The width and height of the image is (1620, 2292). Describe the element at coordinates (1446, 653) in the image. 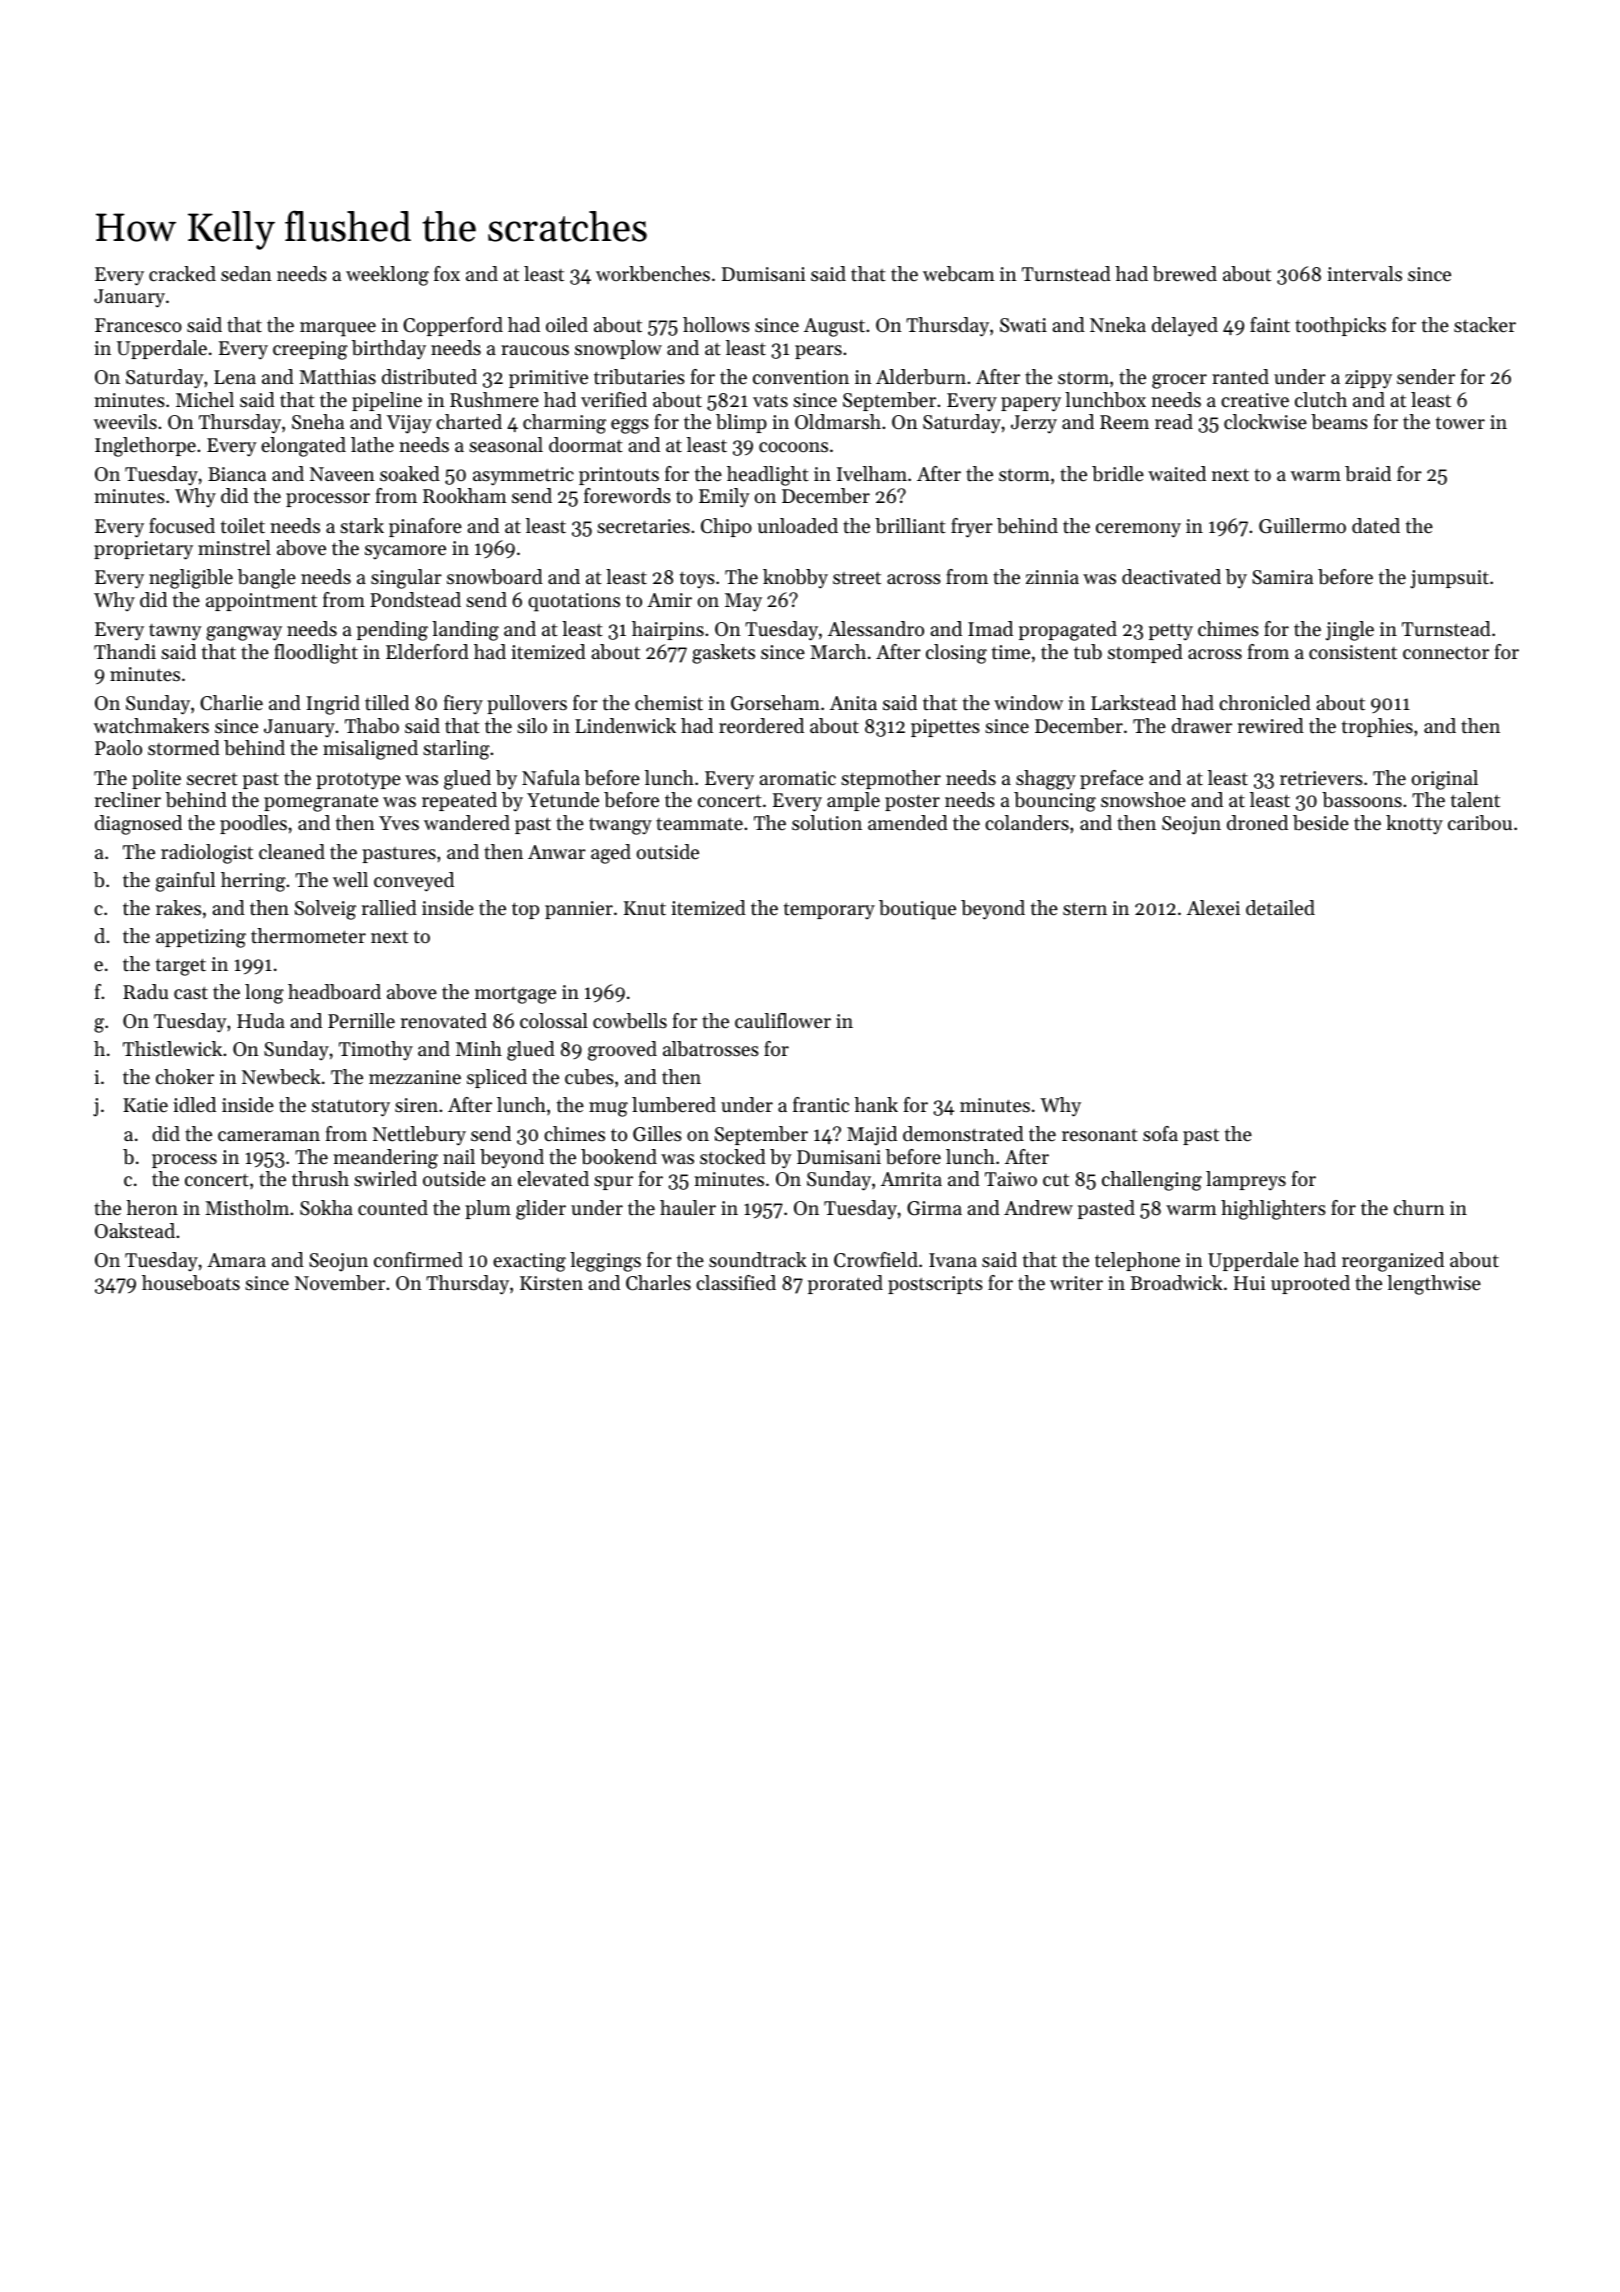

I see `connector` at that location.
